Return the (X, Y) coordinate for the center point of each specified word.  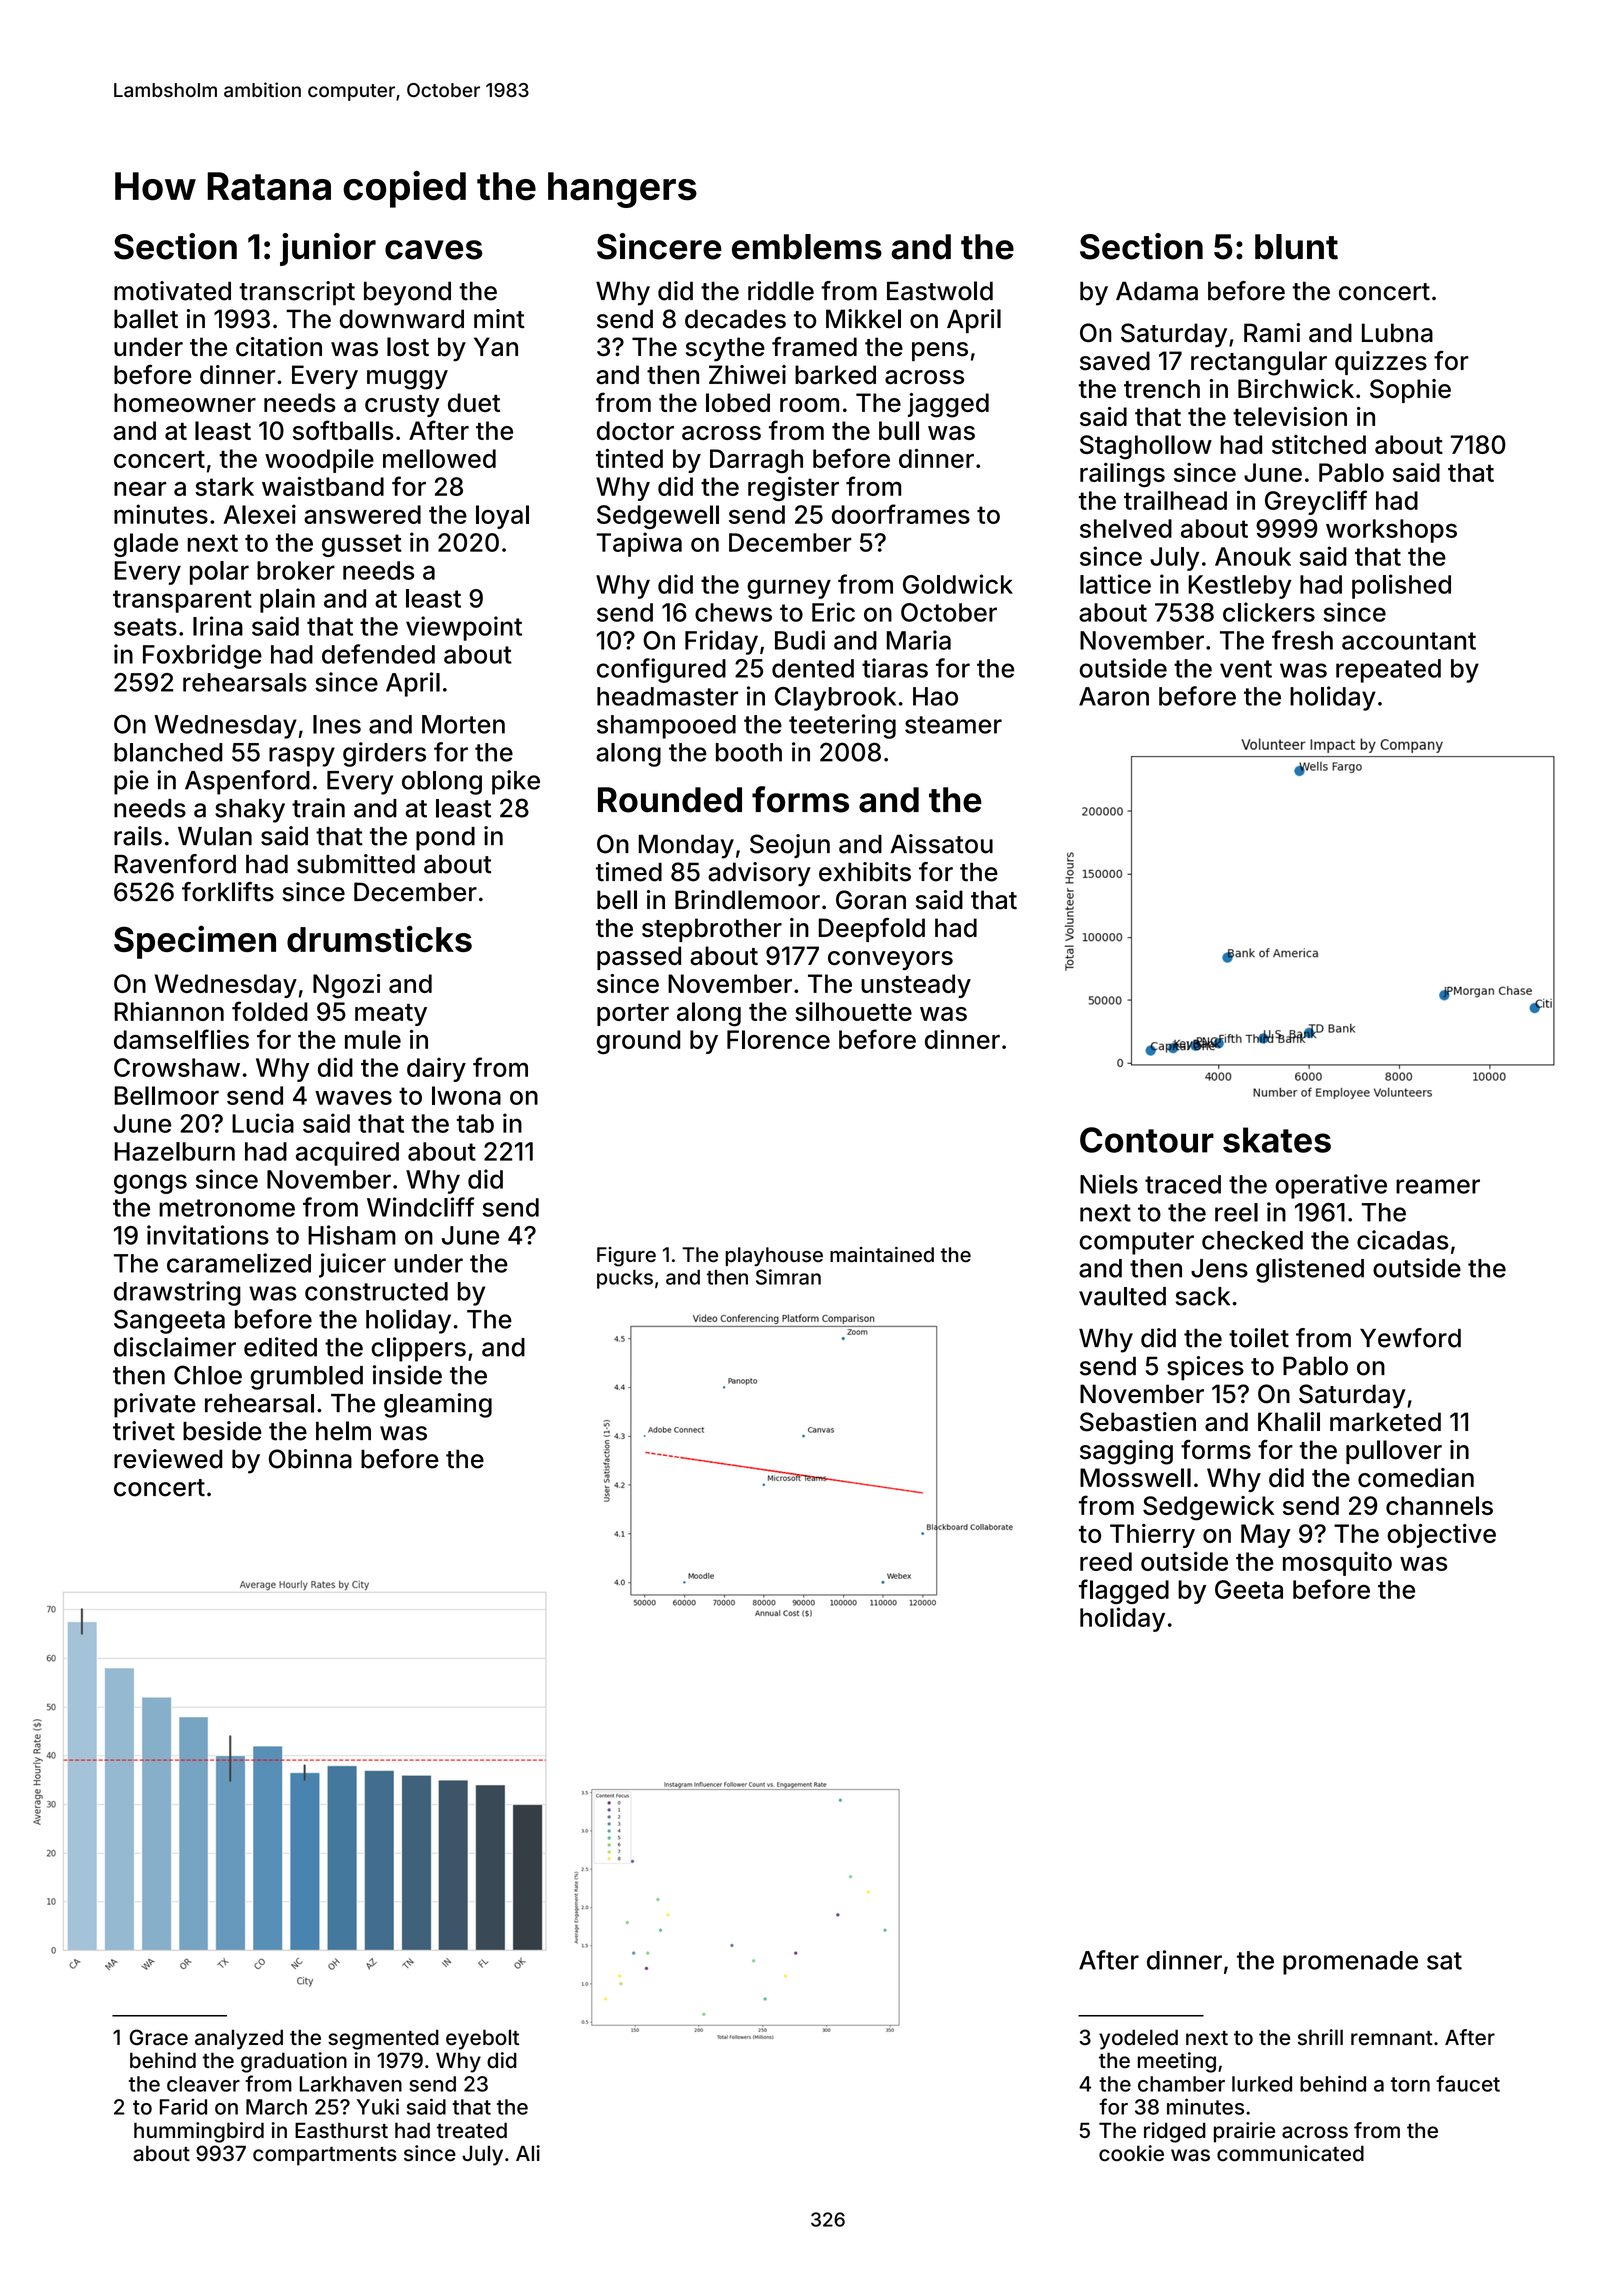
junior (328, 249)
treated (472, 2130)
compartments (325, 2156)
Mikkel (863, 319)
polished (1401, 586)
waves (353, 1097)
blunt (1296, 247)
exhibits (865, 872)
